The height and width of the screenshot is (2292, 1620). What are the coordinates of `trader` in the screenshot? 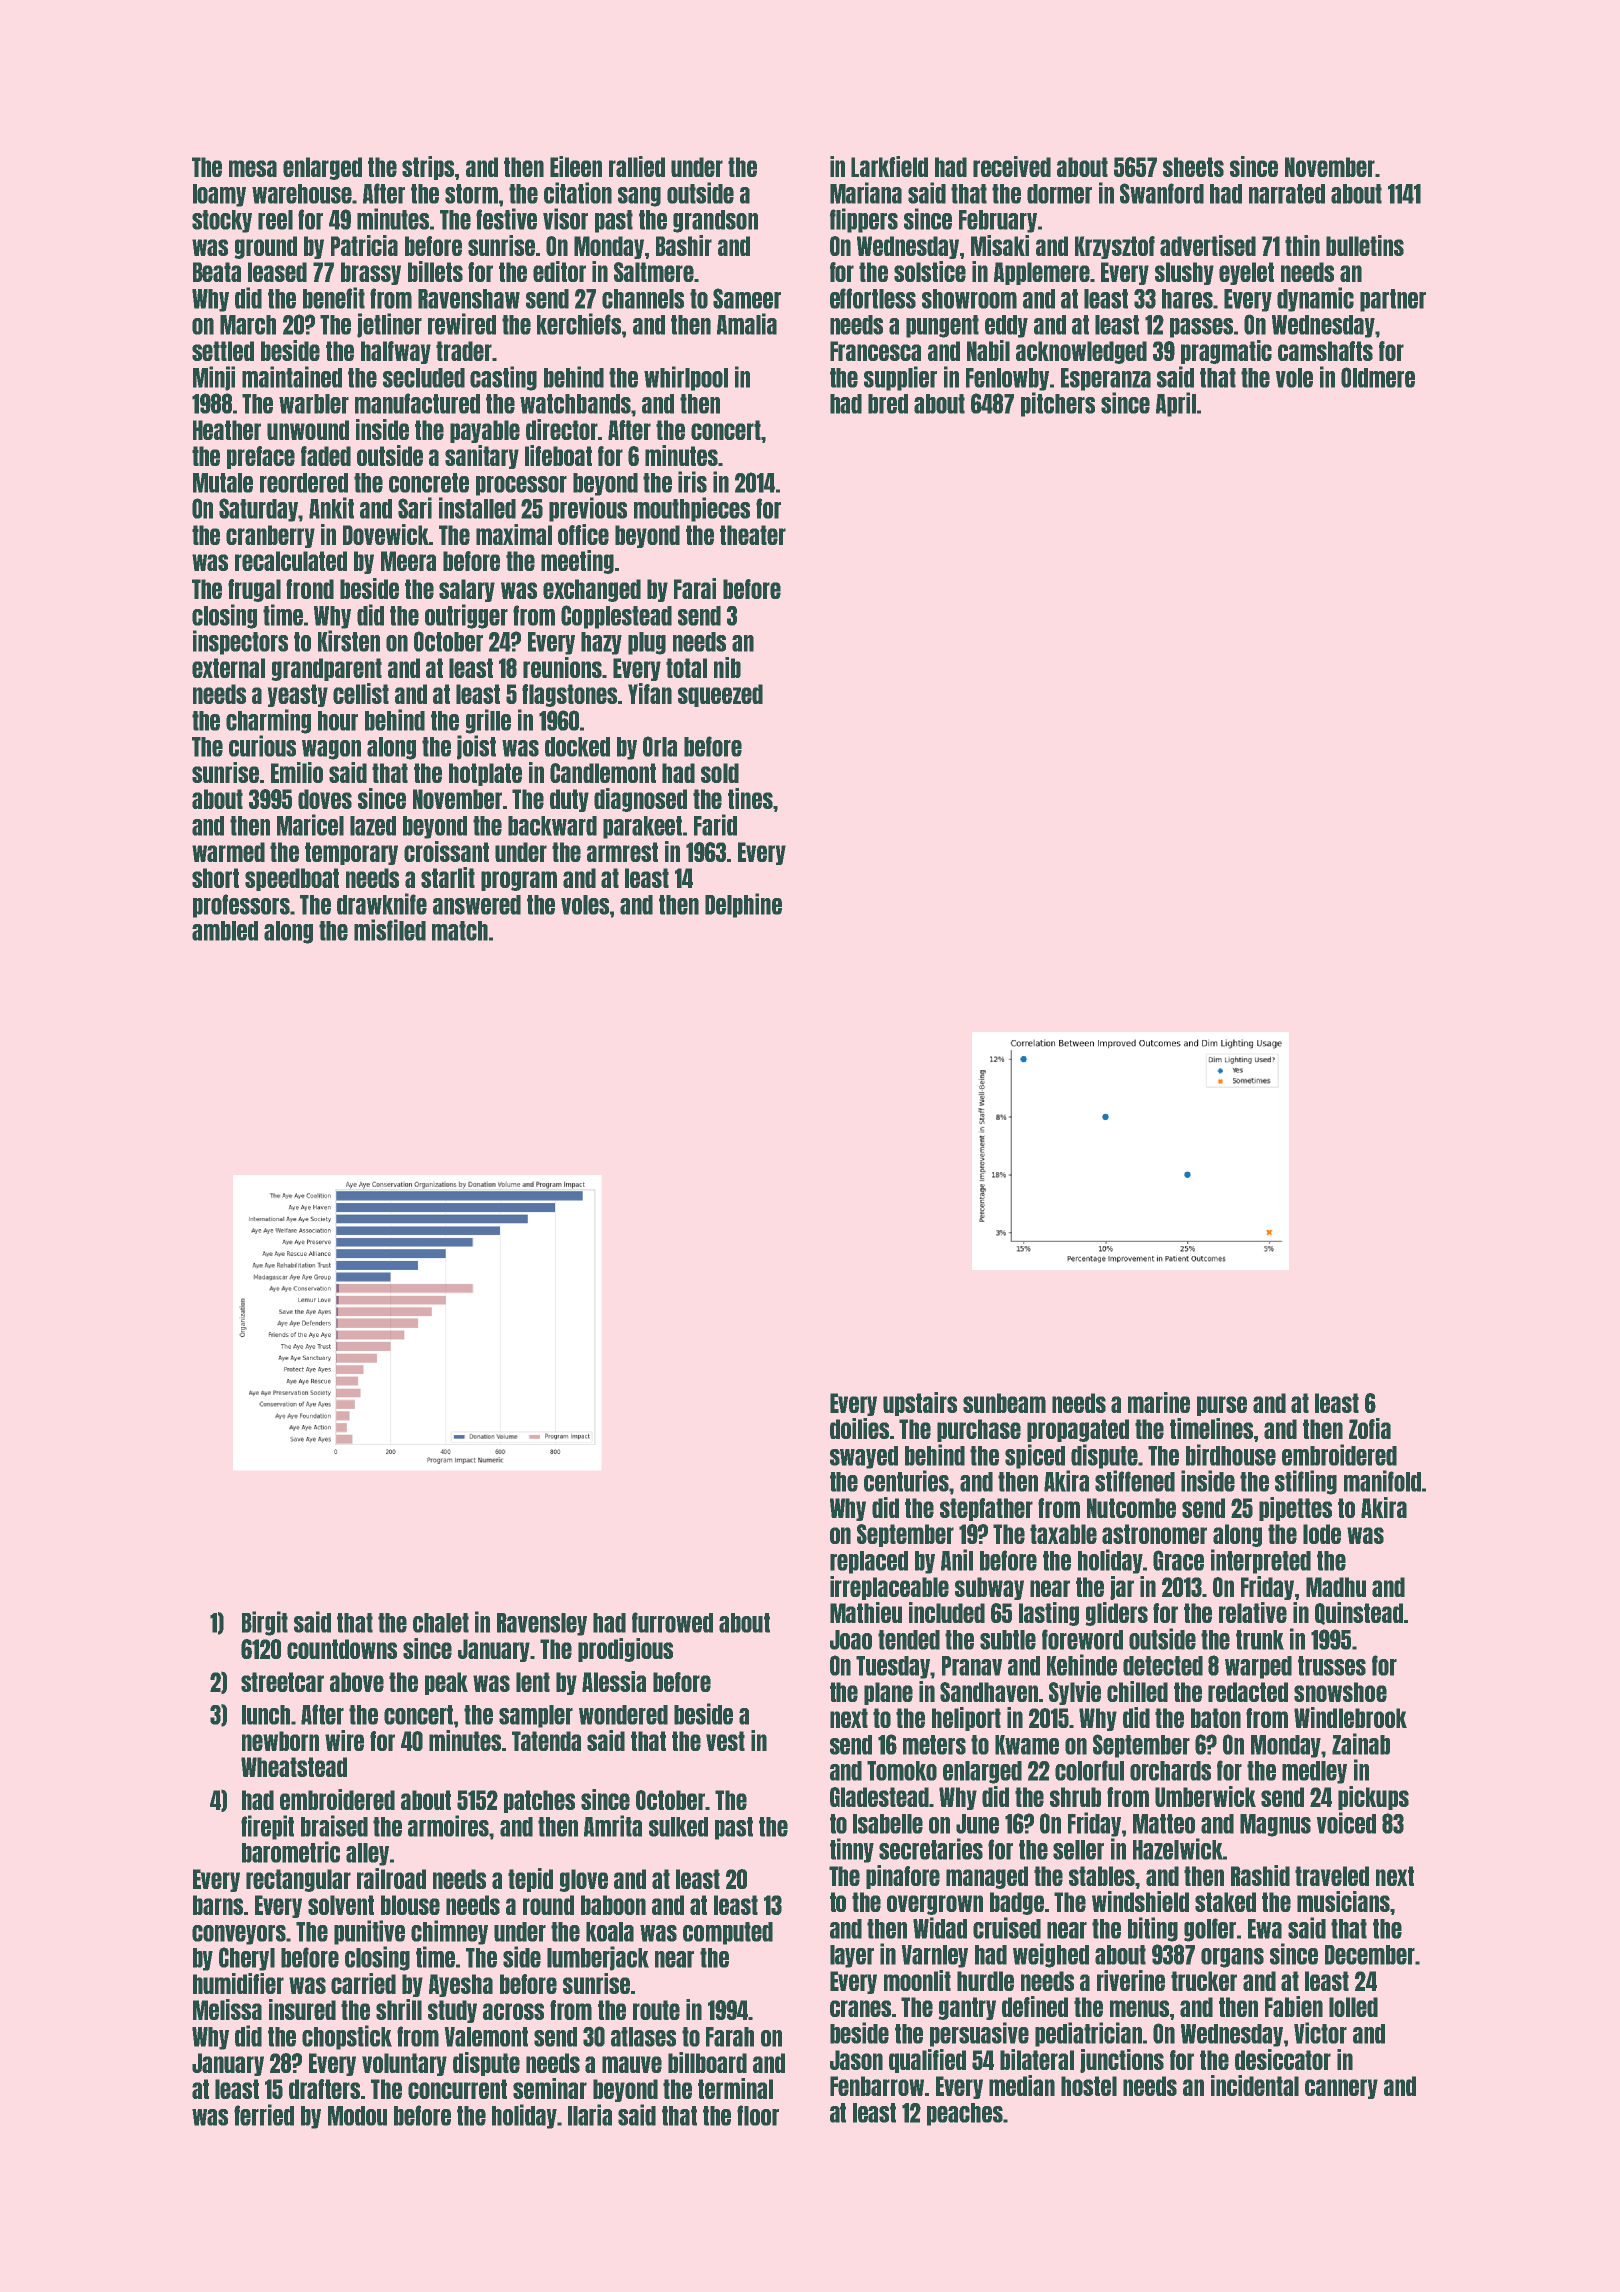 It's located at (464, 351).
